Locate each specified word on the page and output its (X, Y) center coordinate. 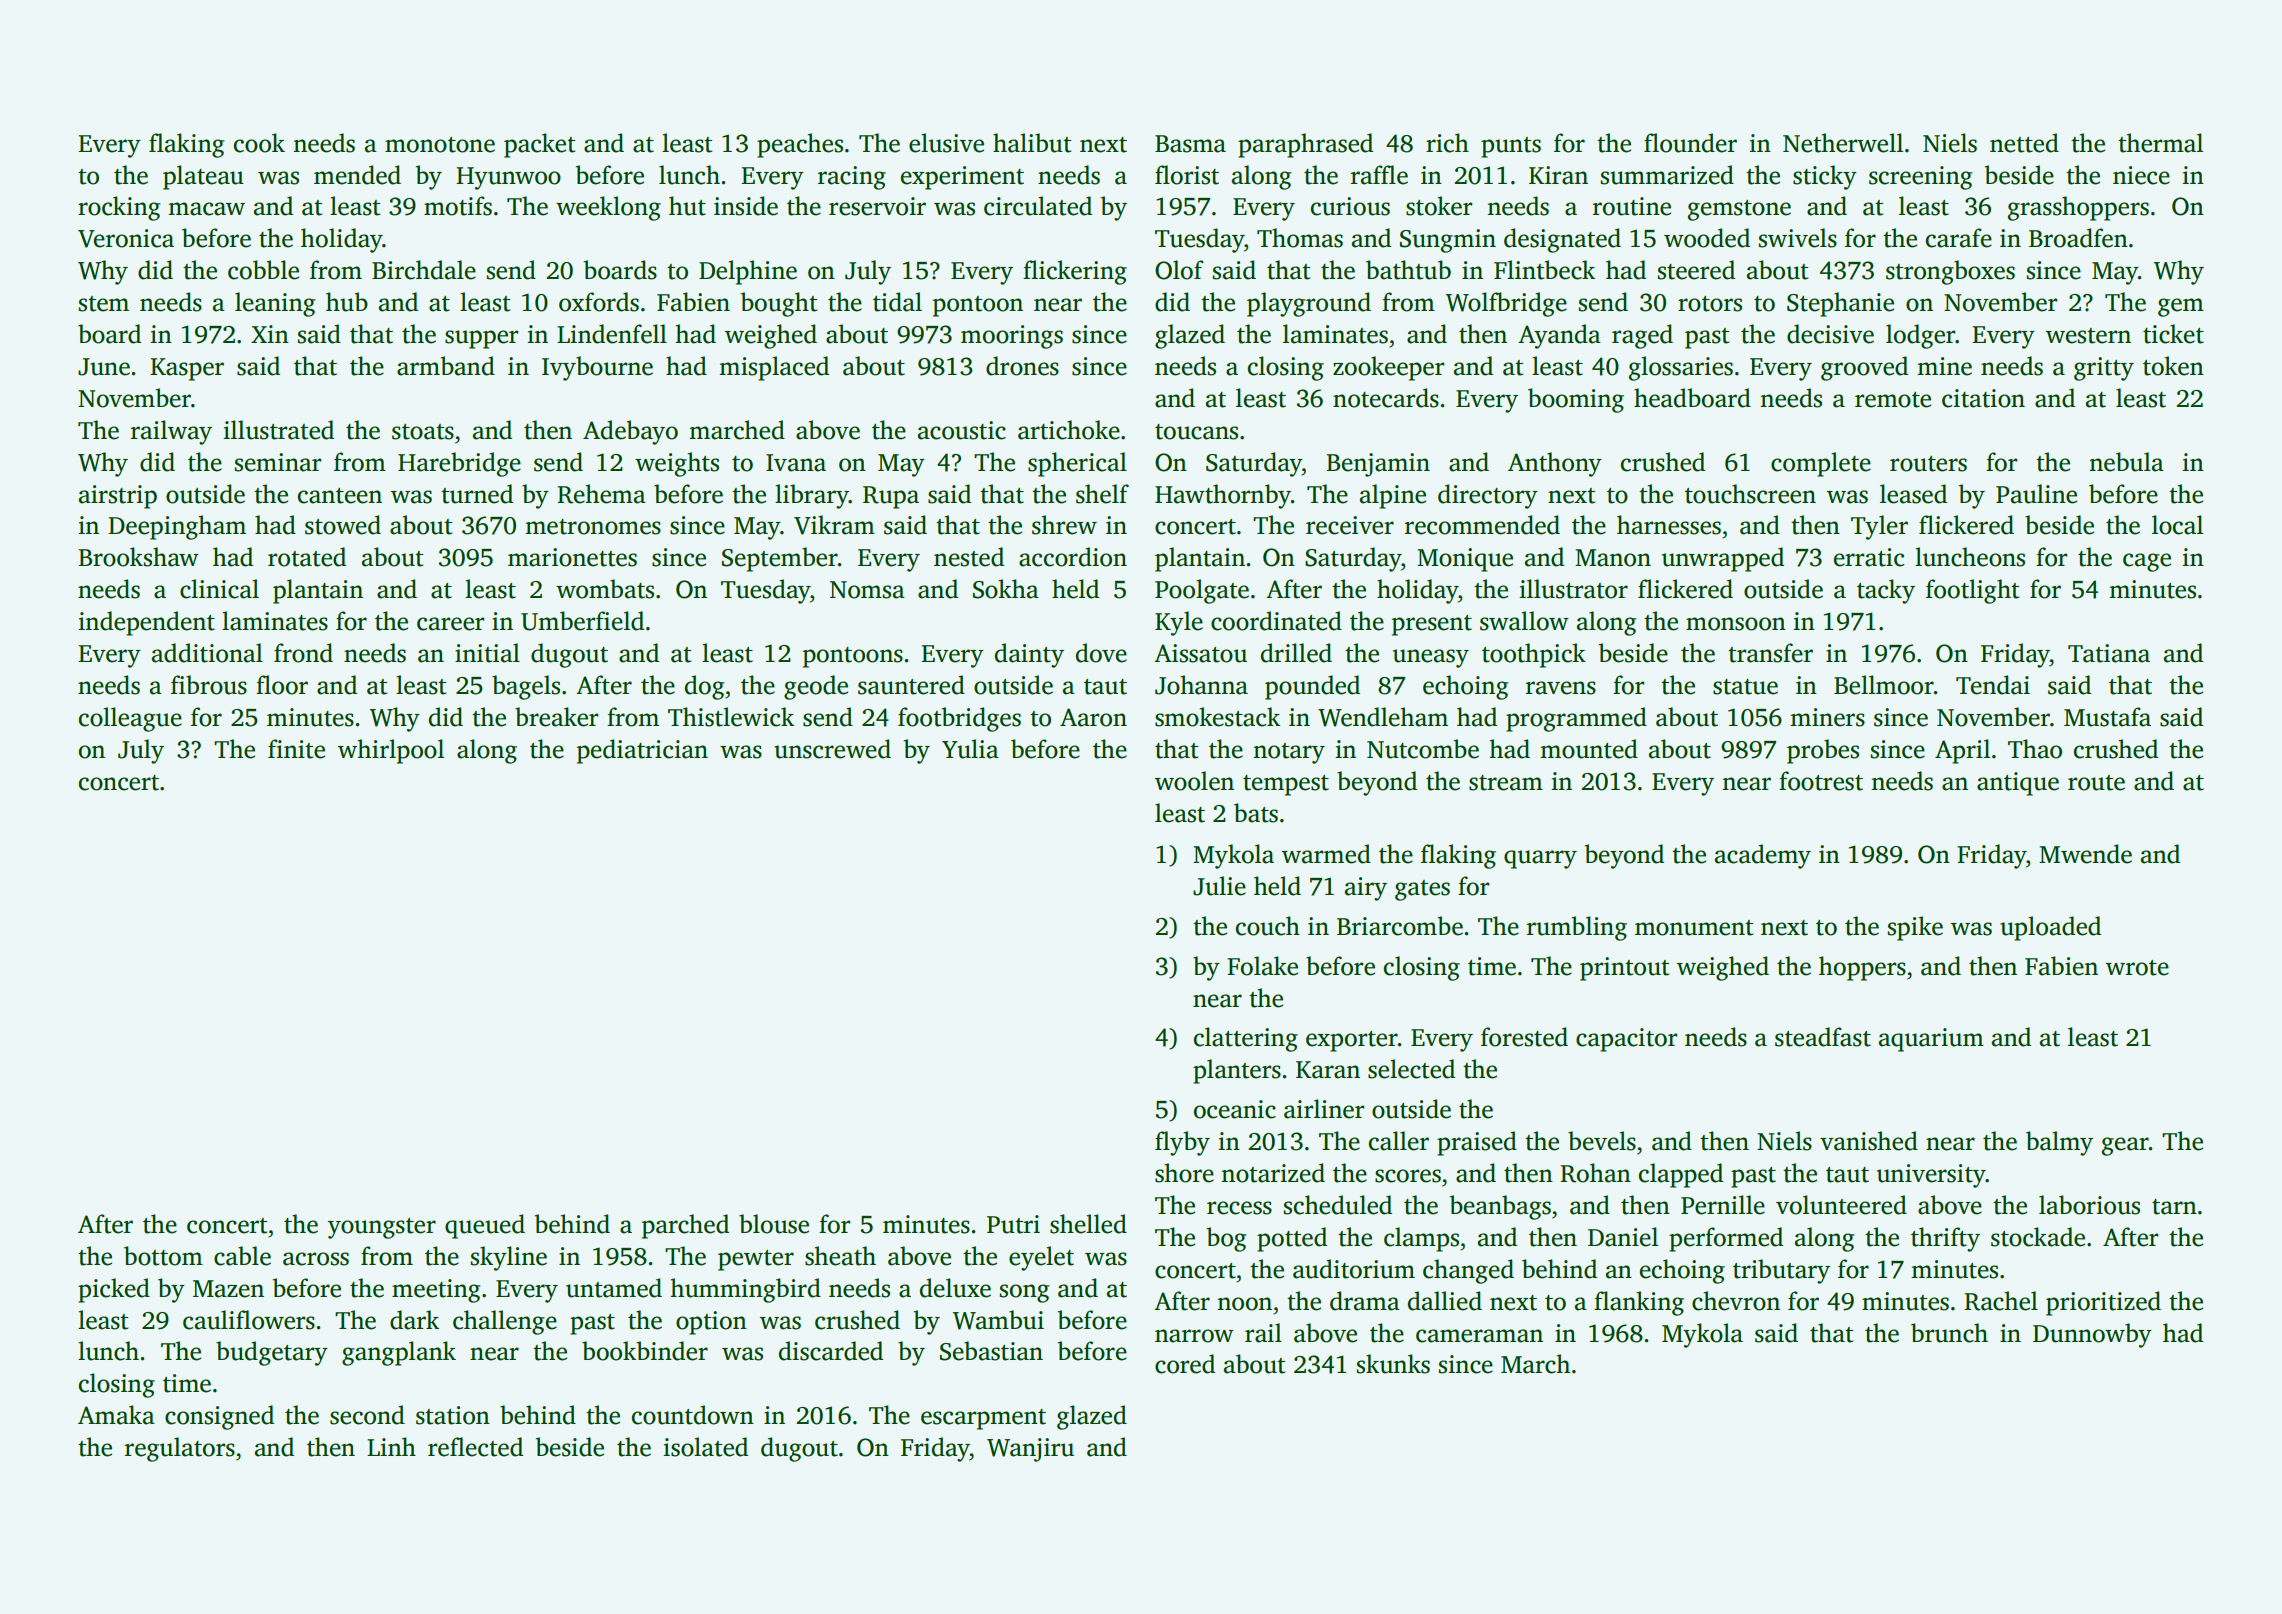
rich (1447, 143)
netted (2024, 143)
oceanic (1235, 1109)
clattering (1246, 1039)
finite (296, 749)
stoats (423, 432)
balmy (2059, 1143)
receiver (1350, 525)
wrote (2137, 968)
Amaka (116, 1415)
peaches (800, 145)
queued (485, 1226)
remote (1893, 400)
